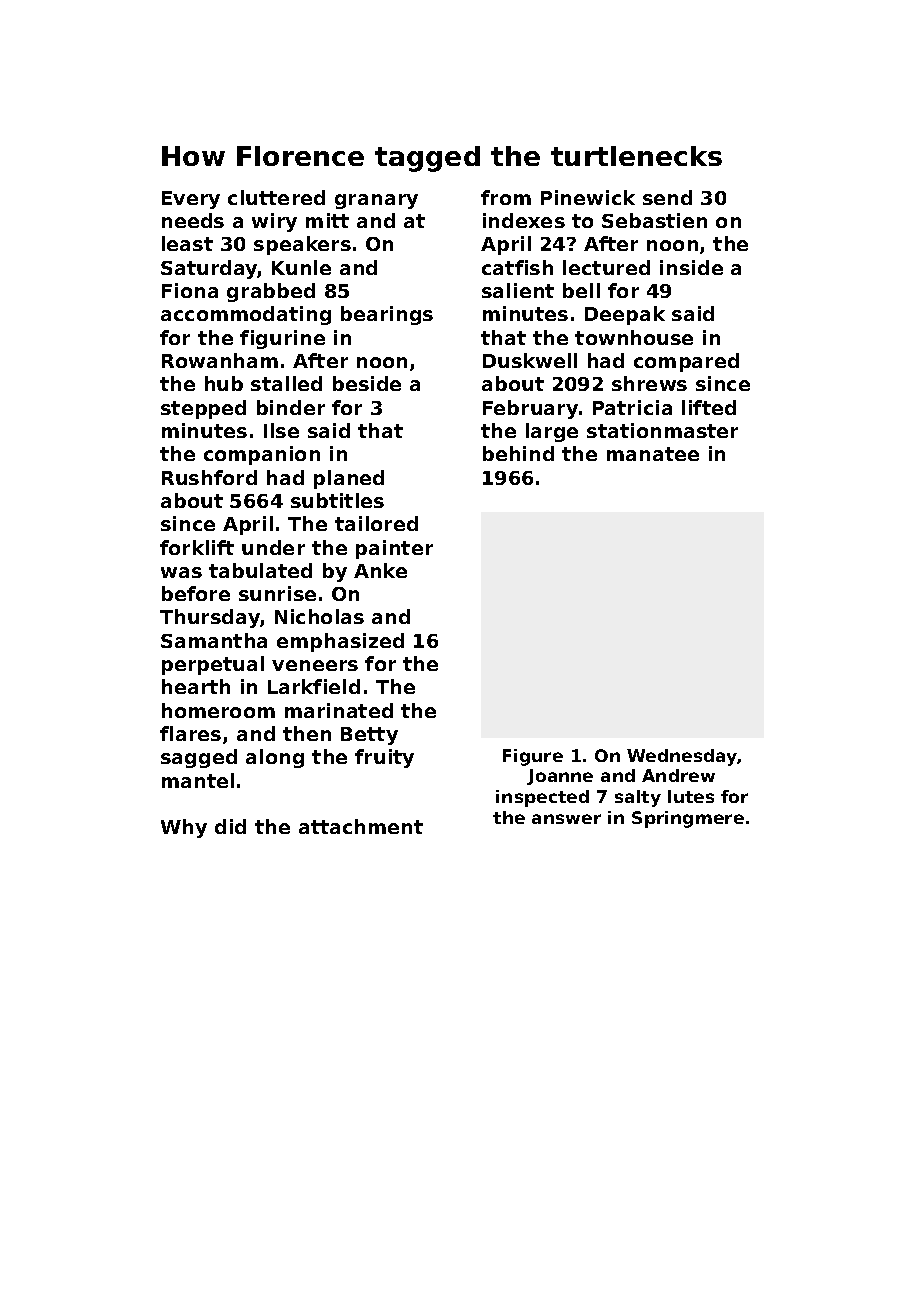 The height and width of the screenshot is (1311, 924). What do you see at coordinates (376, 201) in the screenshot?
I see `granary` at bounding box center [376, 201].
